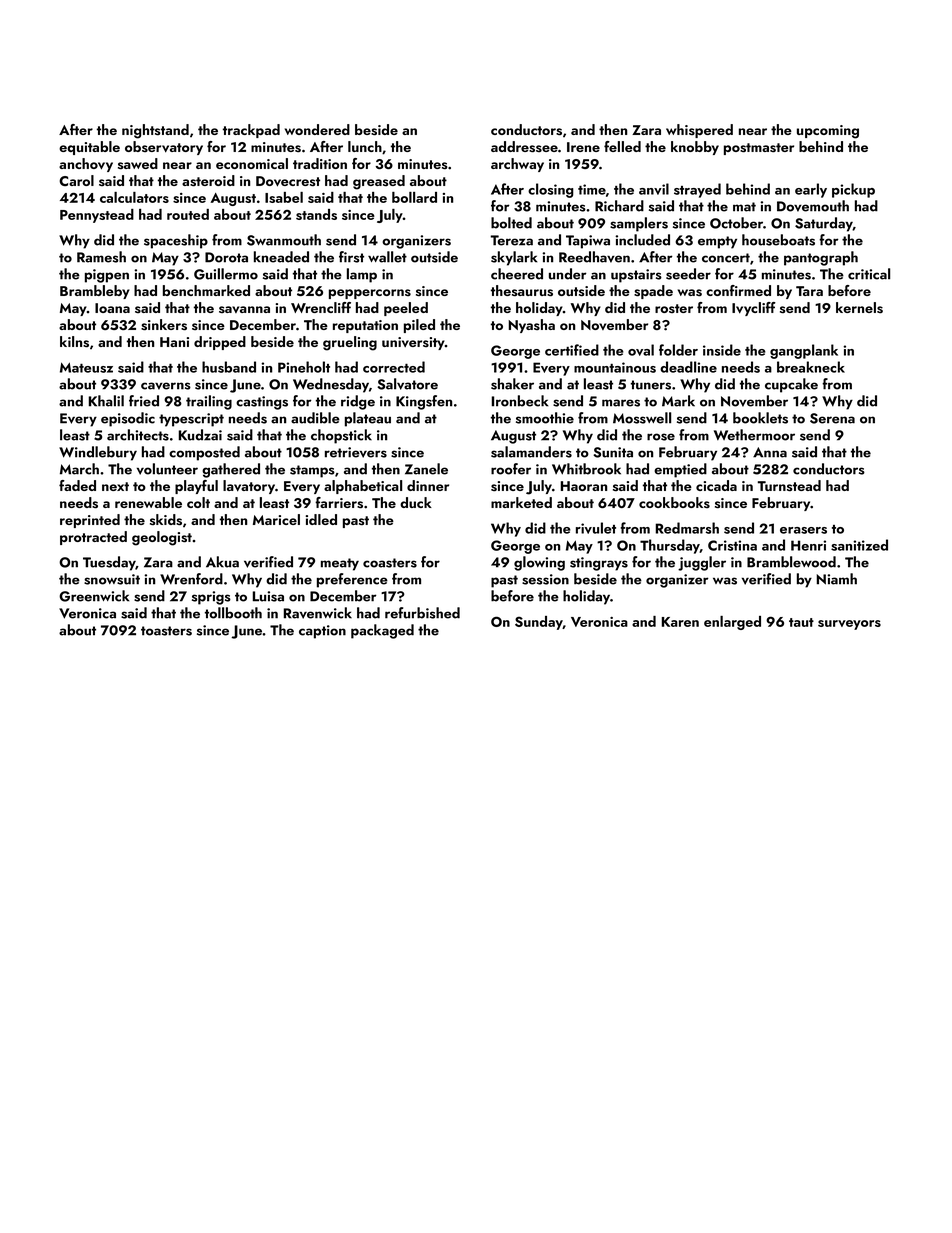 This image has height=1233, width=952. What do you see at coordinates (166, 631) in the image?
I see `toasters` at bounding box center [166, 631].
